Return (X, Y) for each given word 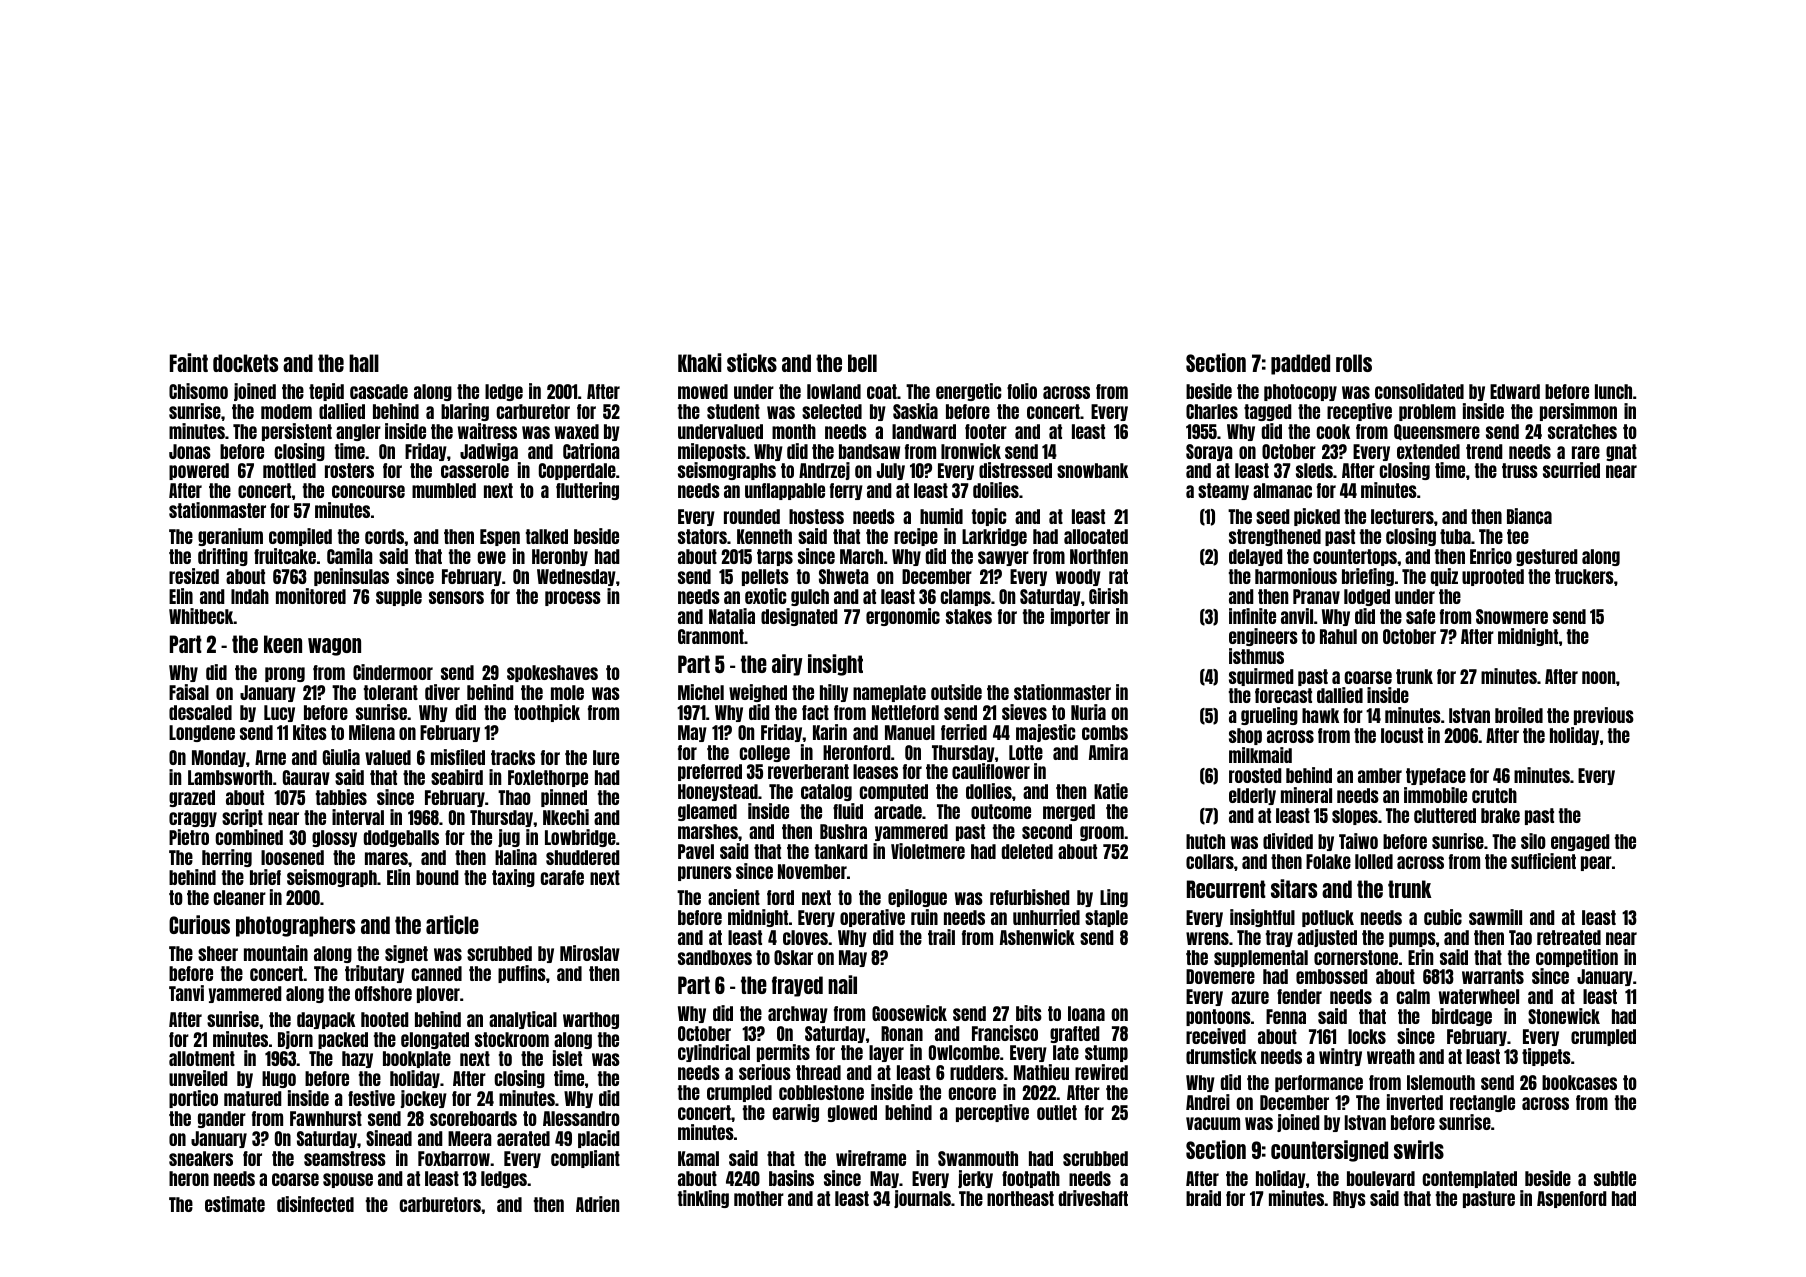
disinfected (315, 1204)
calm (1413, 996)
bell (862, 363)
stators (702, 536)
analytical (523, 1020)
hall (364, 363)
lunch (1613, 391)
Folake (1328, 861)
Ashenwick (1037, 937)
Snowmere (1512, 616)
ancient (734, 897)
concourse (368, 491)
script (242, 818)
